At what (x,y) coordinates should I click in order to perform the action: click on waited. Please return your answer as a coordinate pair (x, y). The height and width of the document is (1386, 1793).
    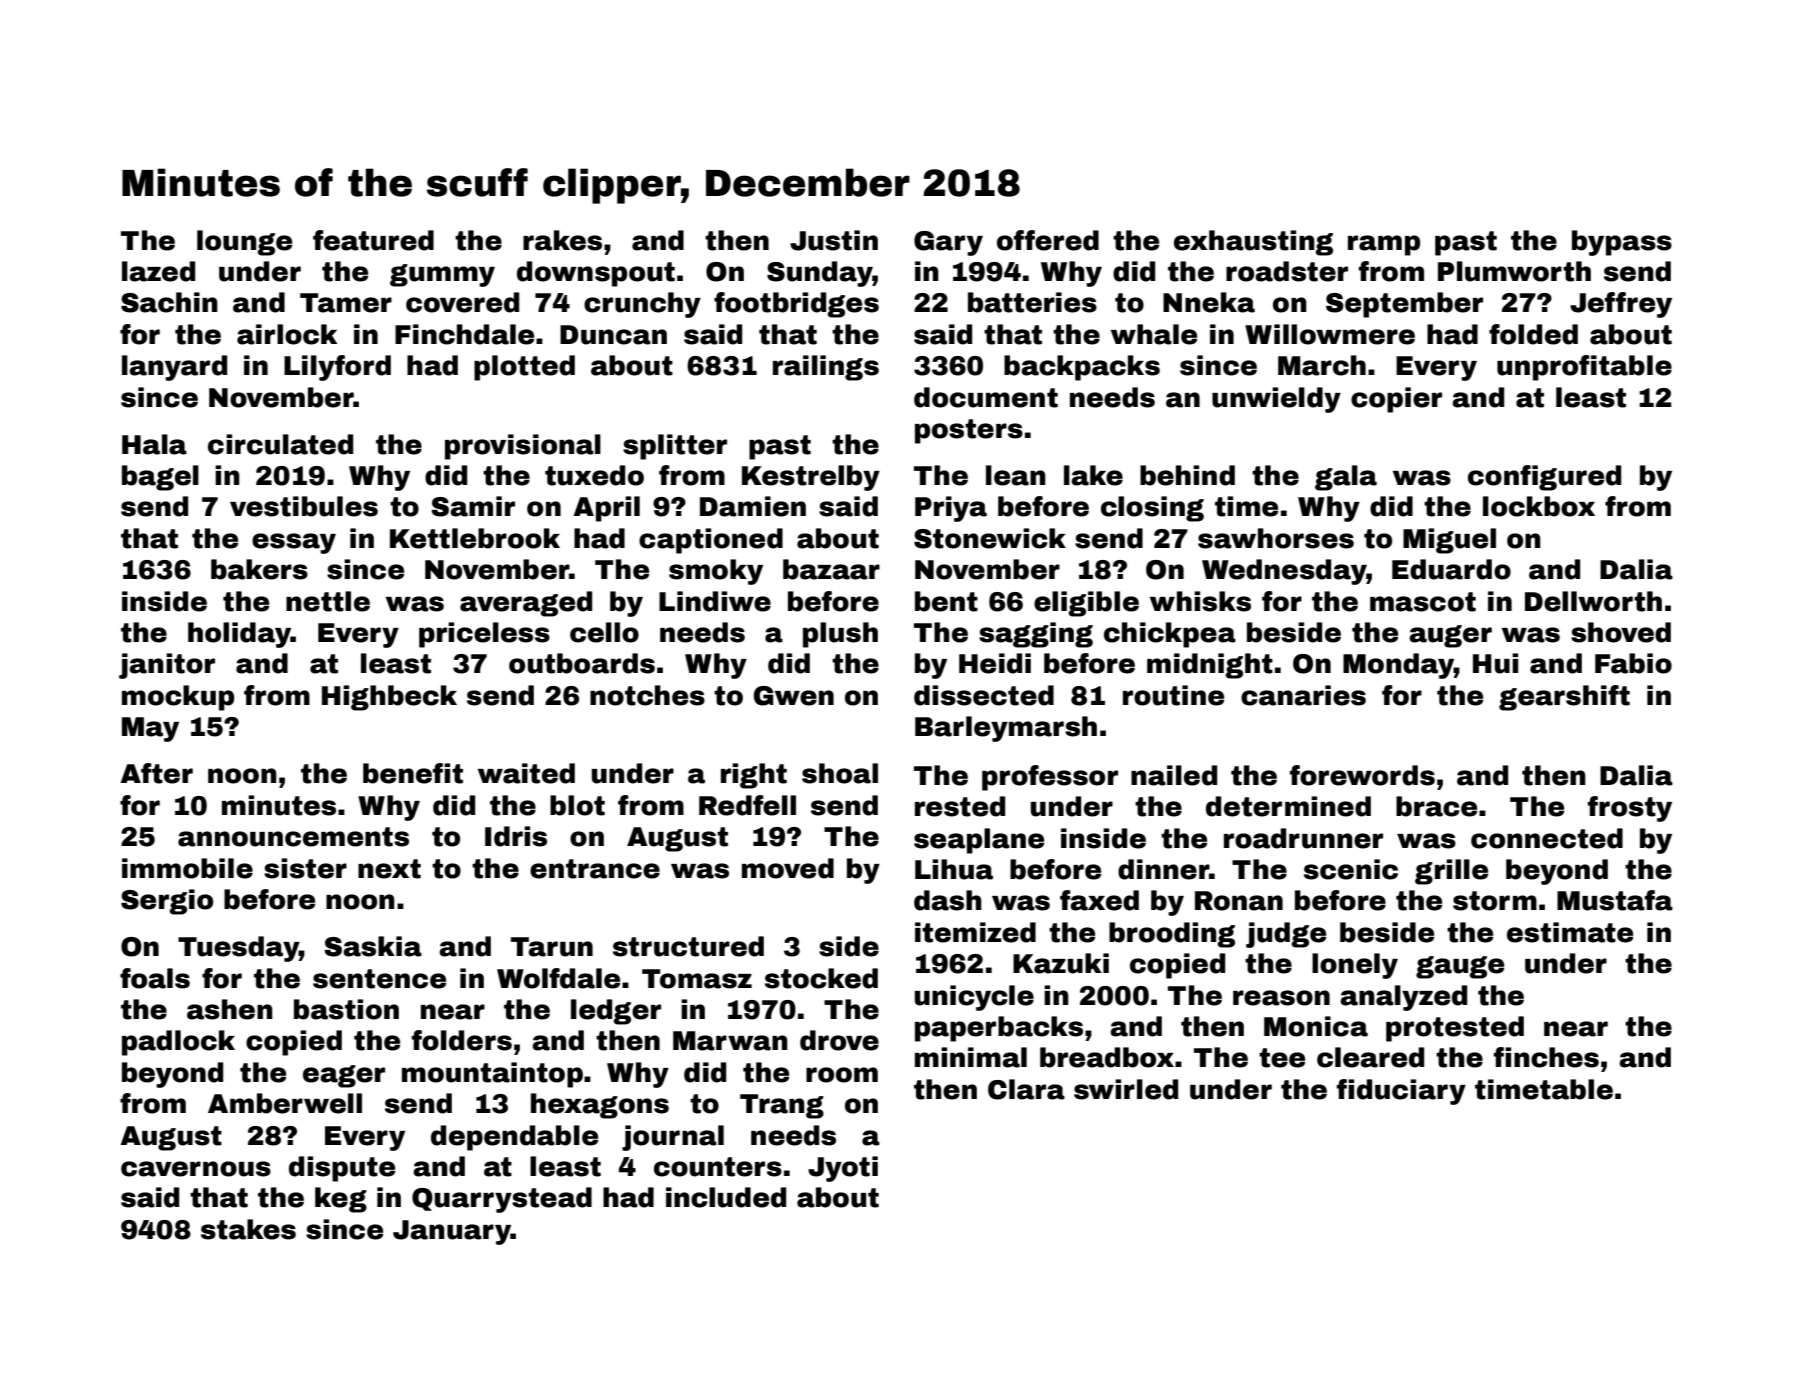
    Looking at the image, I should click on (526, 773).
